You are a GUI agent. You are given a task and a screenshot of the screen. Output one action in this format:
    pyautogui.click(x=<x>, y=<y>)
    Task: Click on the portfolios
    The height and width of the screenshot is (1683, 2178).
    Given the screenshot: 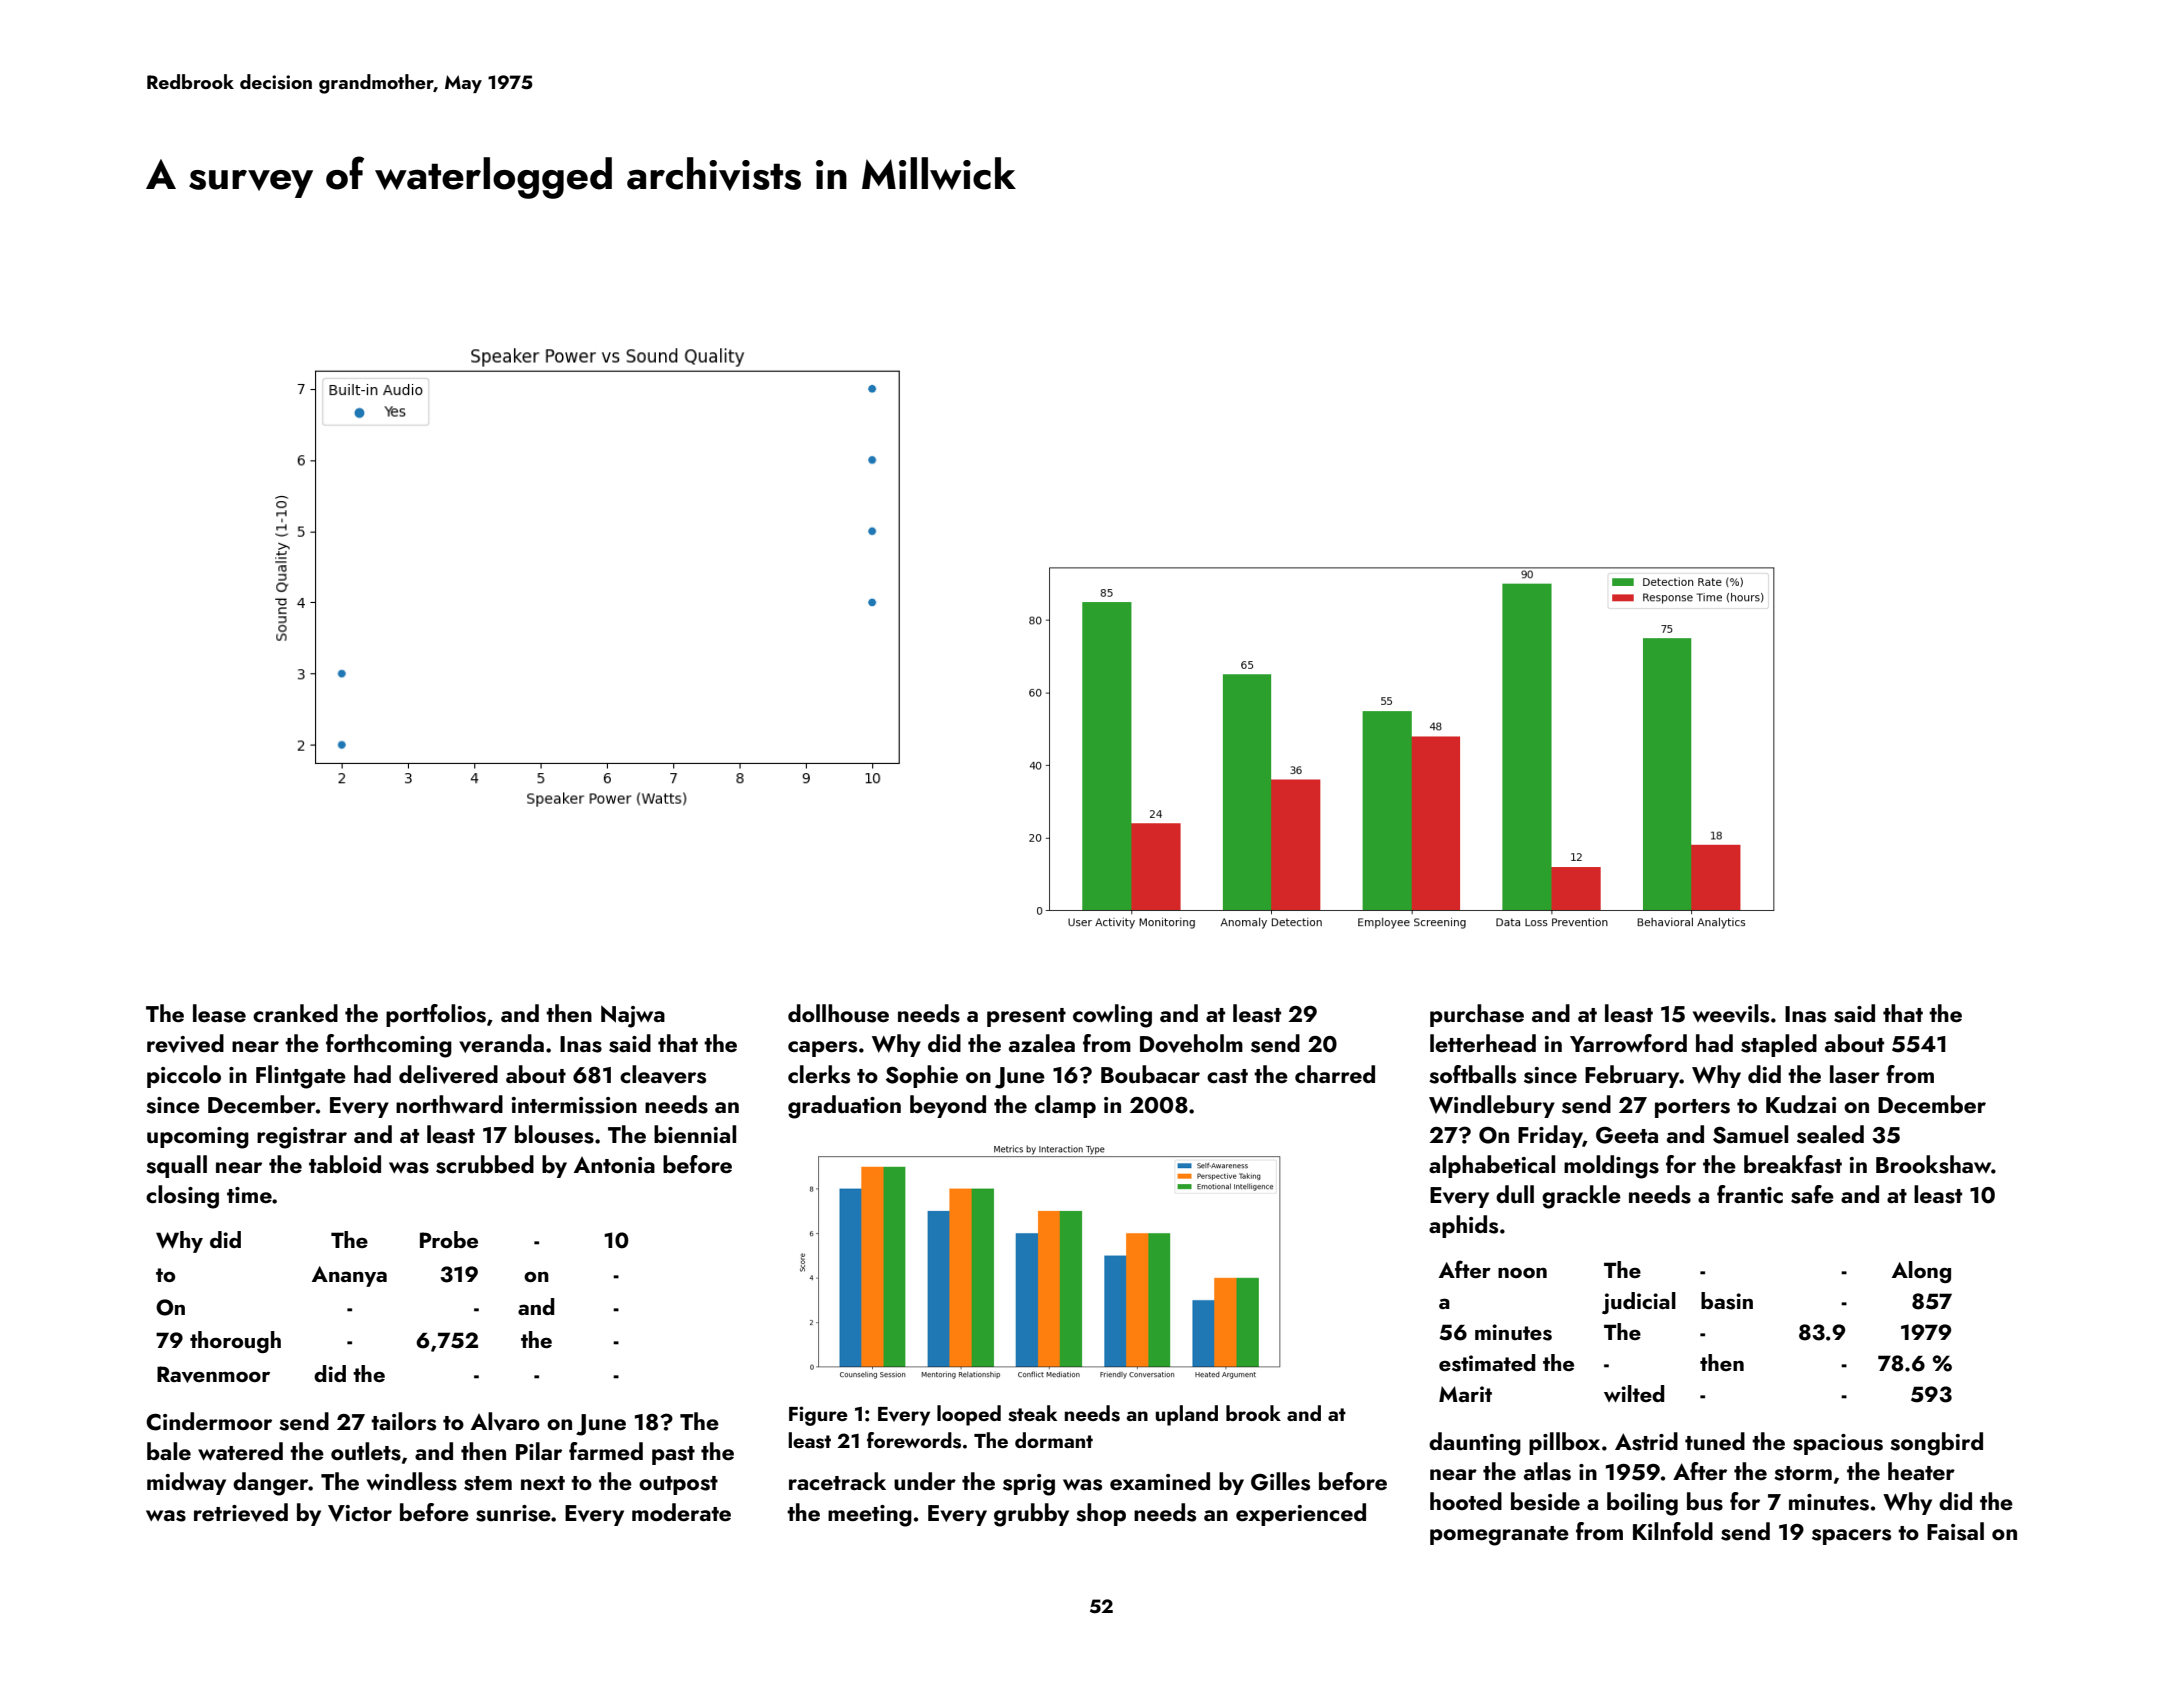 What is the action you would take?
    pyautogui.click(x=436, y=1015)
